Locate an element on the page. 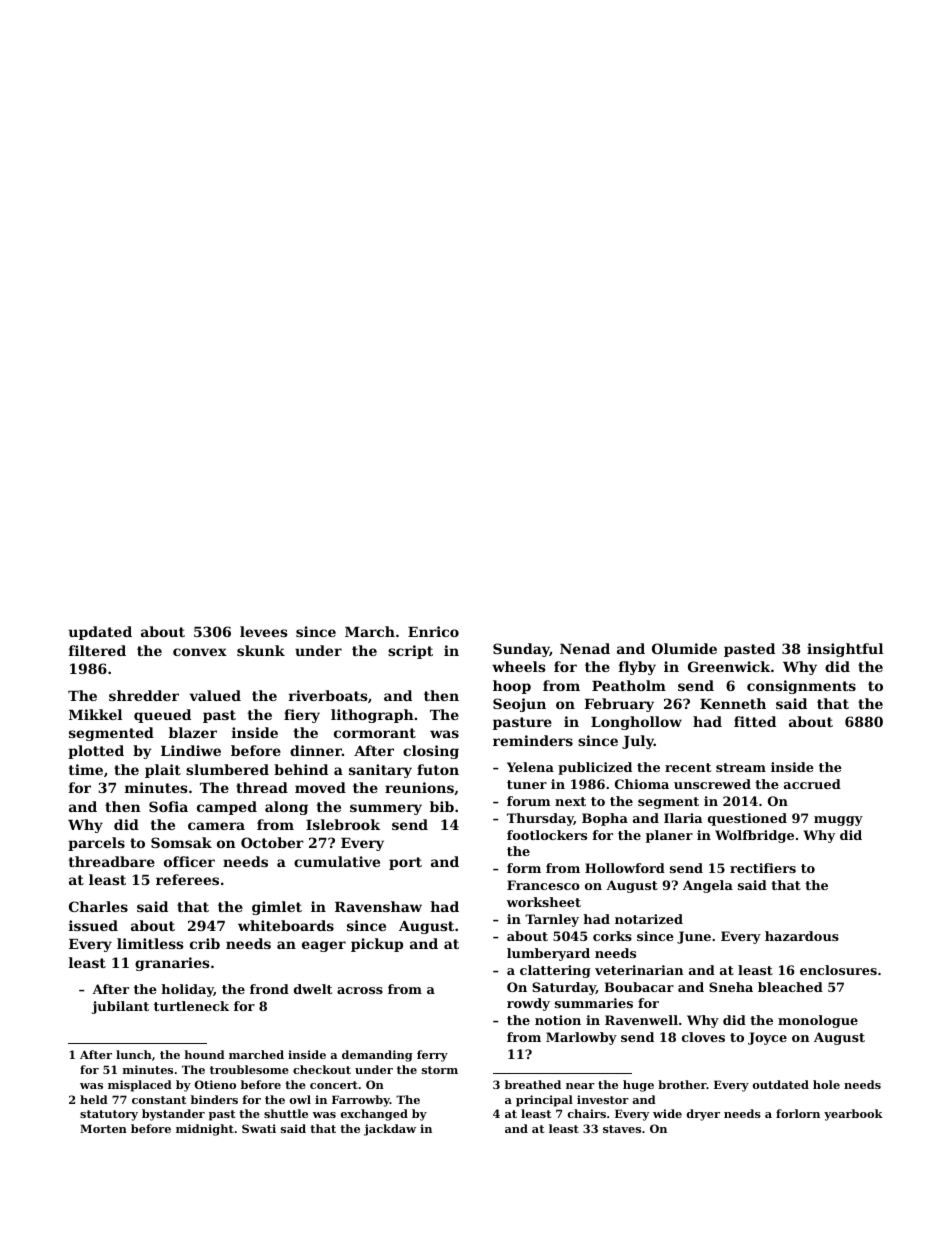  filtered is located at coordinates (97, 650).
